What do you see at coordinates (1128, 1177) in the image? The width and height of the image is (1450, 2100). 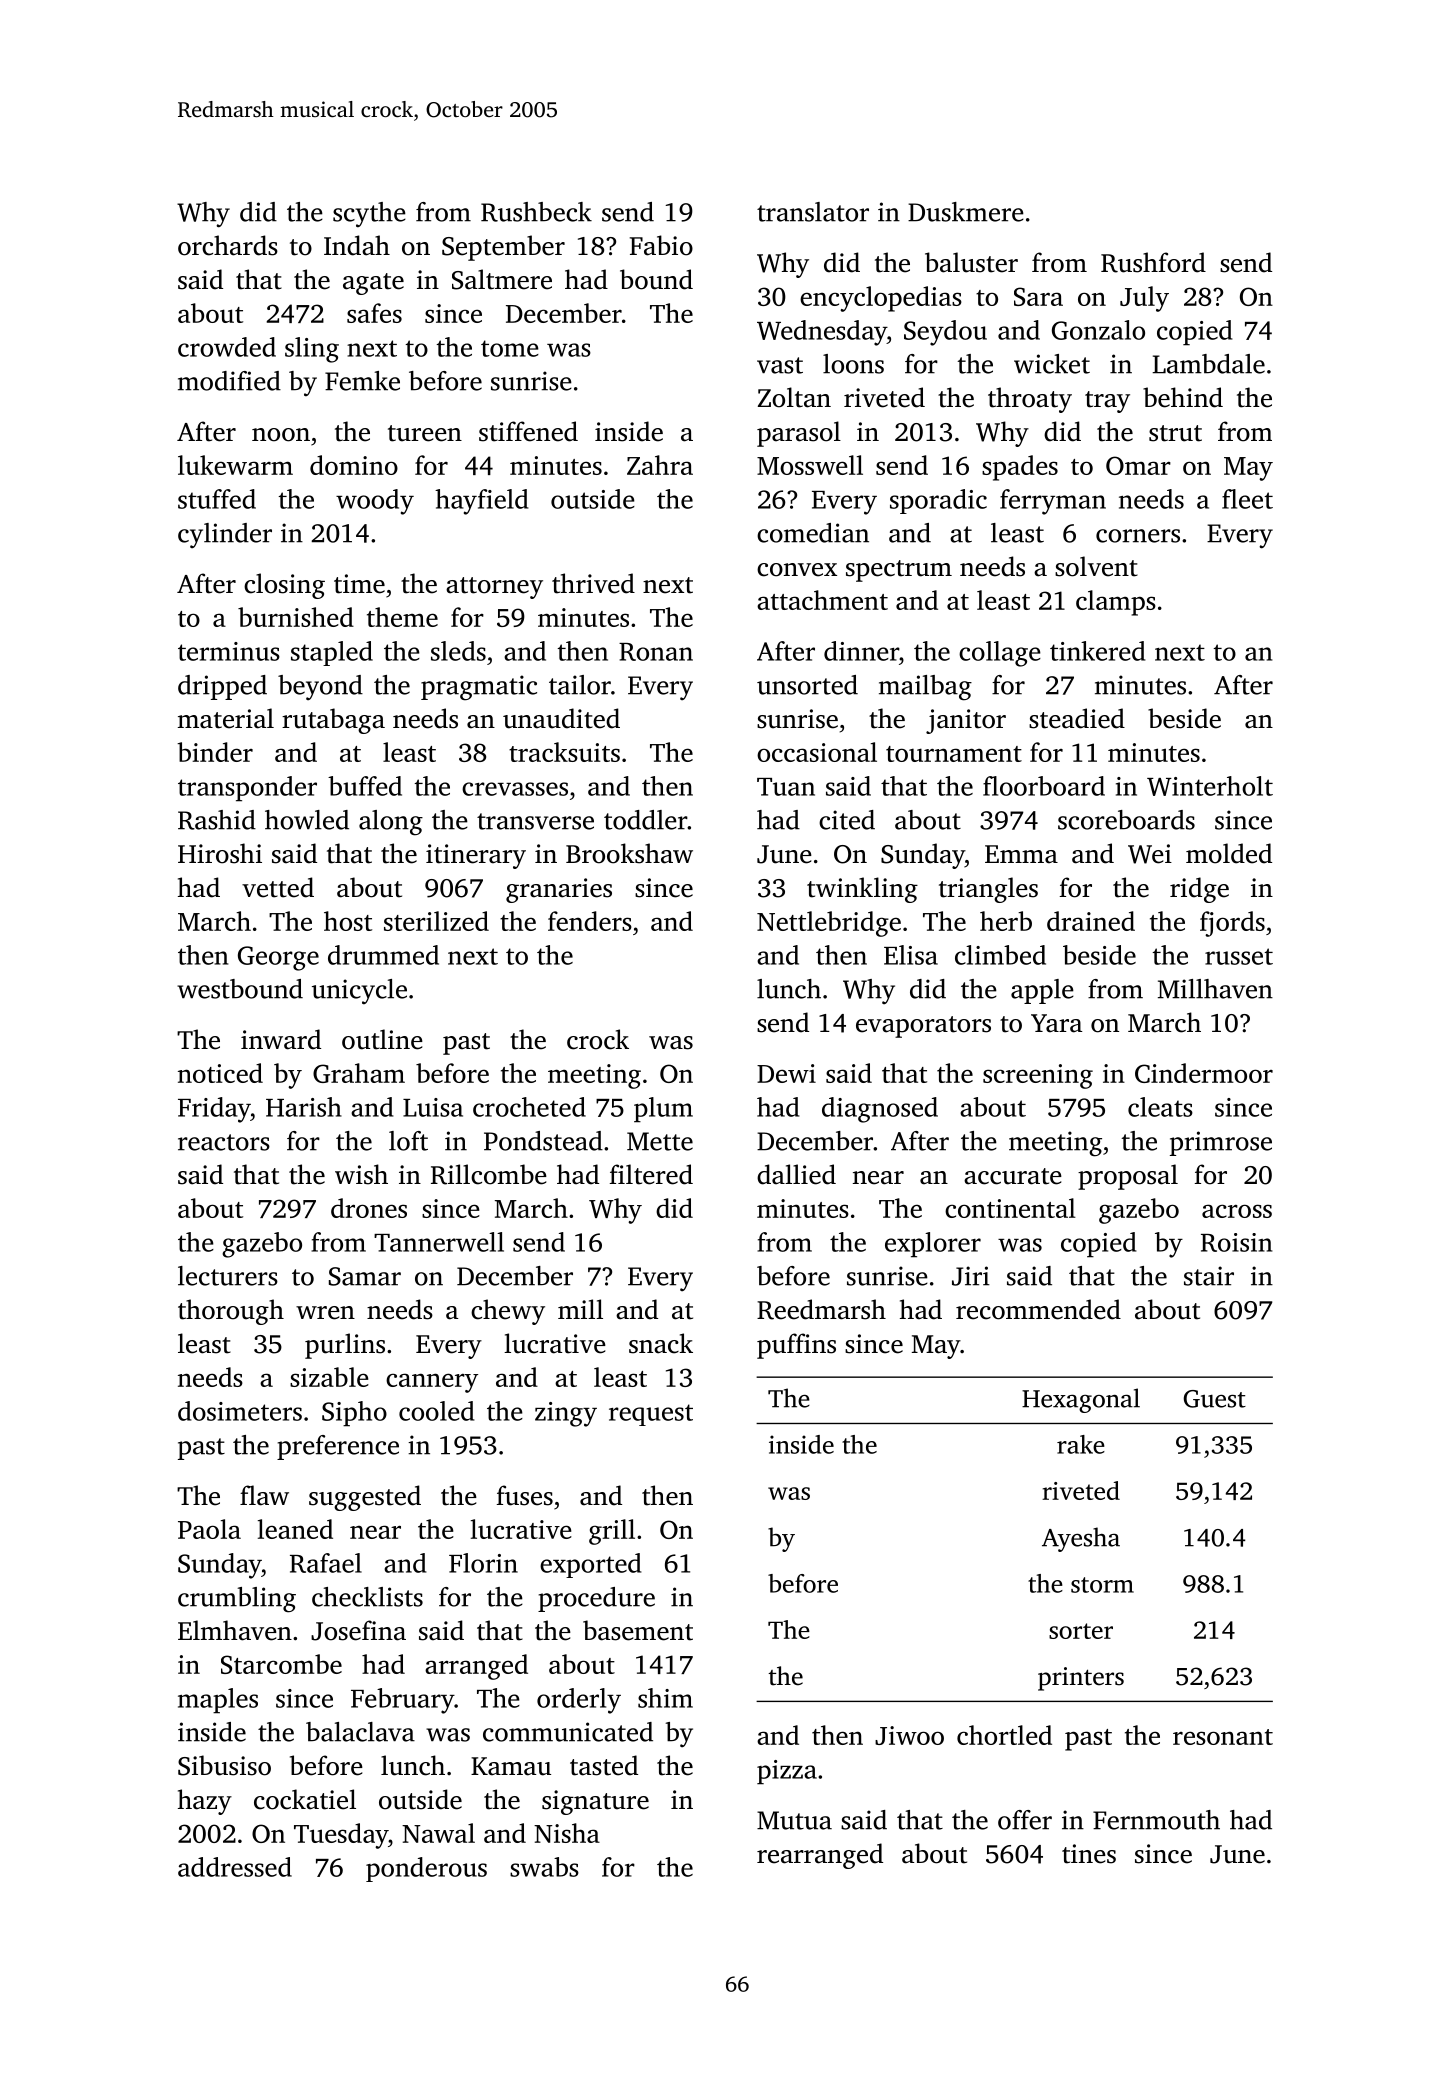 I see `proposal` at bounding box center [1128, 1177].
